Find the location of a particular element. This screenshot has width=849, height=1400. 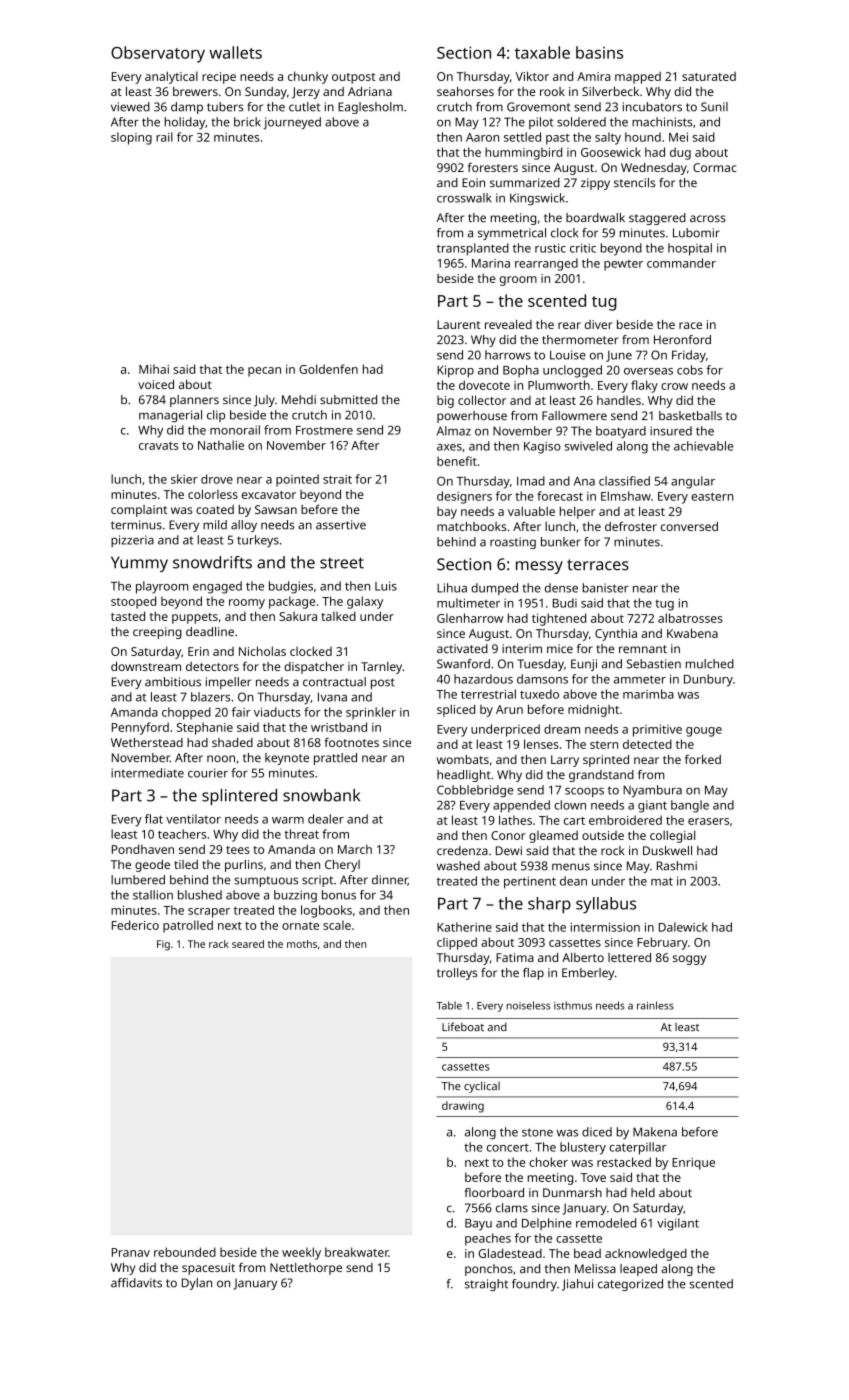

Laurent is located at coordinates (459, 324).
